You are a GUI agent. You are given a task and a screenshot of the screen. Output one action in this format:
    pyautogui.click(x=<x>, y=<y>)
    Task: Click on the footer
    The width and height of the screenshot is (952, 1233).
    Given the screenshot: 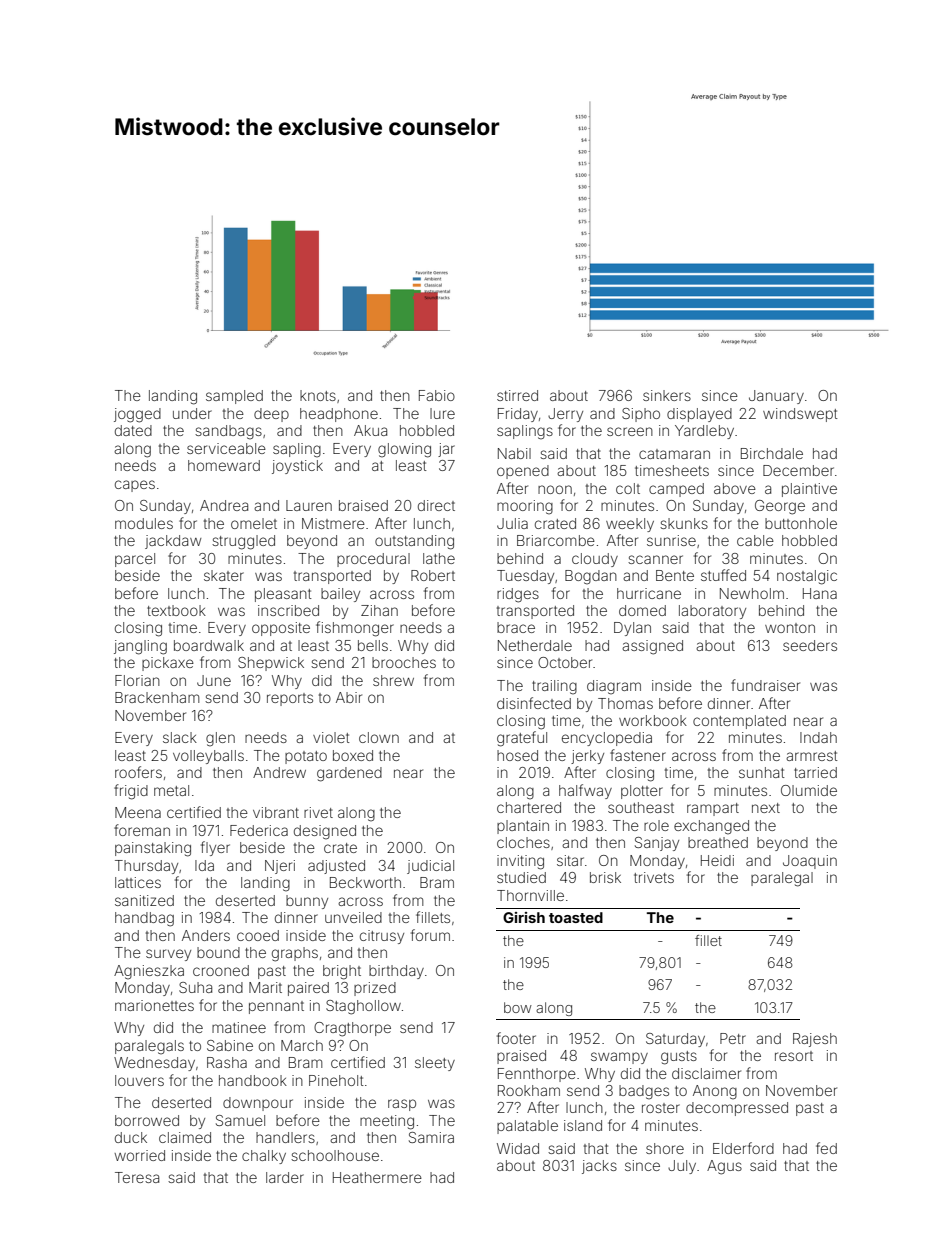 What is the action you would take?
    pyautogui.click(x=516, y=1038)
